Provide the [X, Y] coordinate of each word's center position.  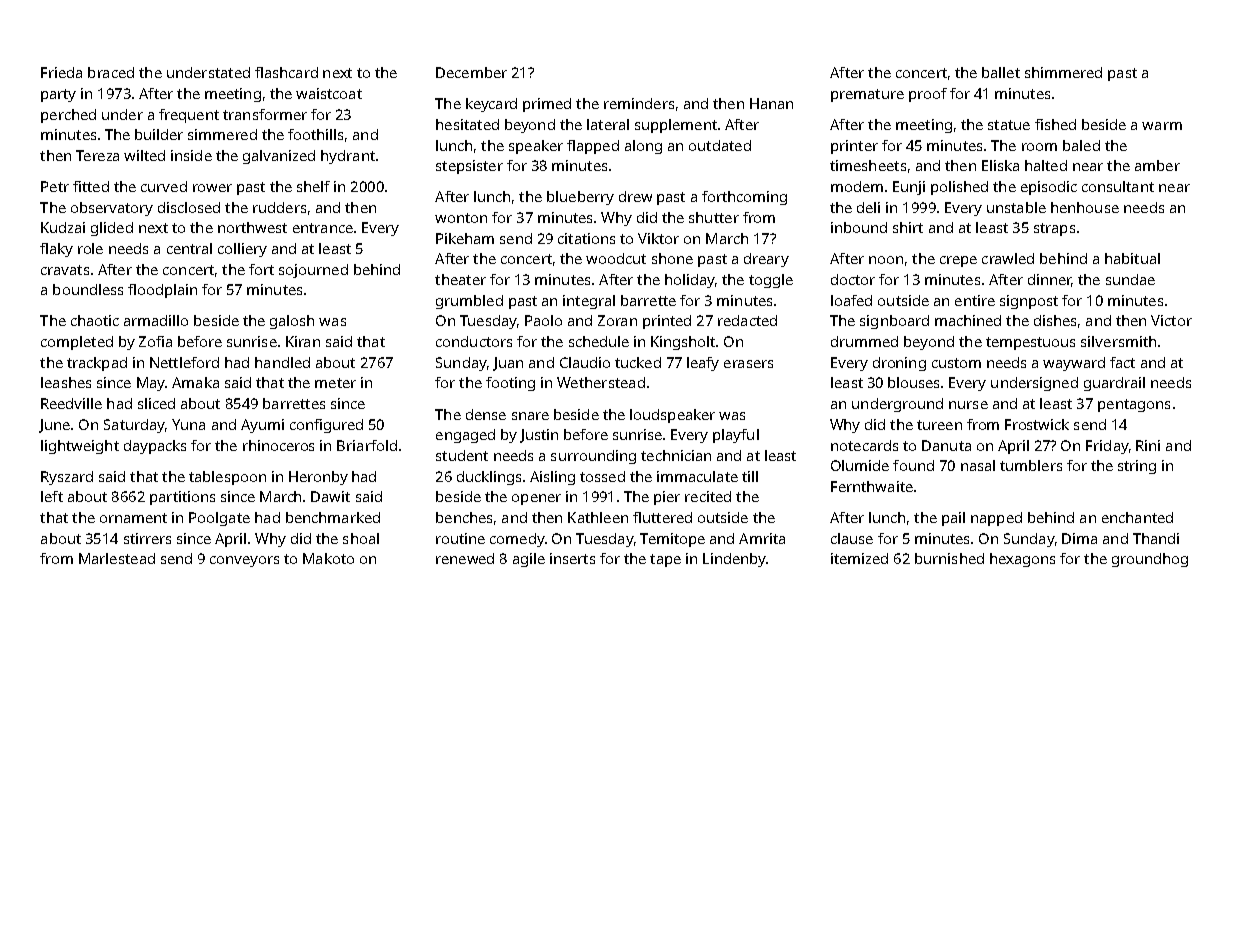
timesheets [868, 165]
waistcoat [329, 93]
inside [191, 155]
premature [867, 95]
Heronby [318, 478]
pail [953, 519]
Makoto [328, 558]
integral [589, 302]
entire [975, 300]
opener [536, 499]
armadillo [156, 320]
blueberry [580, 198]
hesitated [467, 124]
